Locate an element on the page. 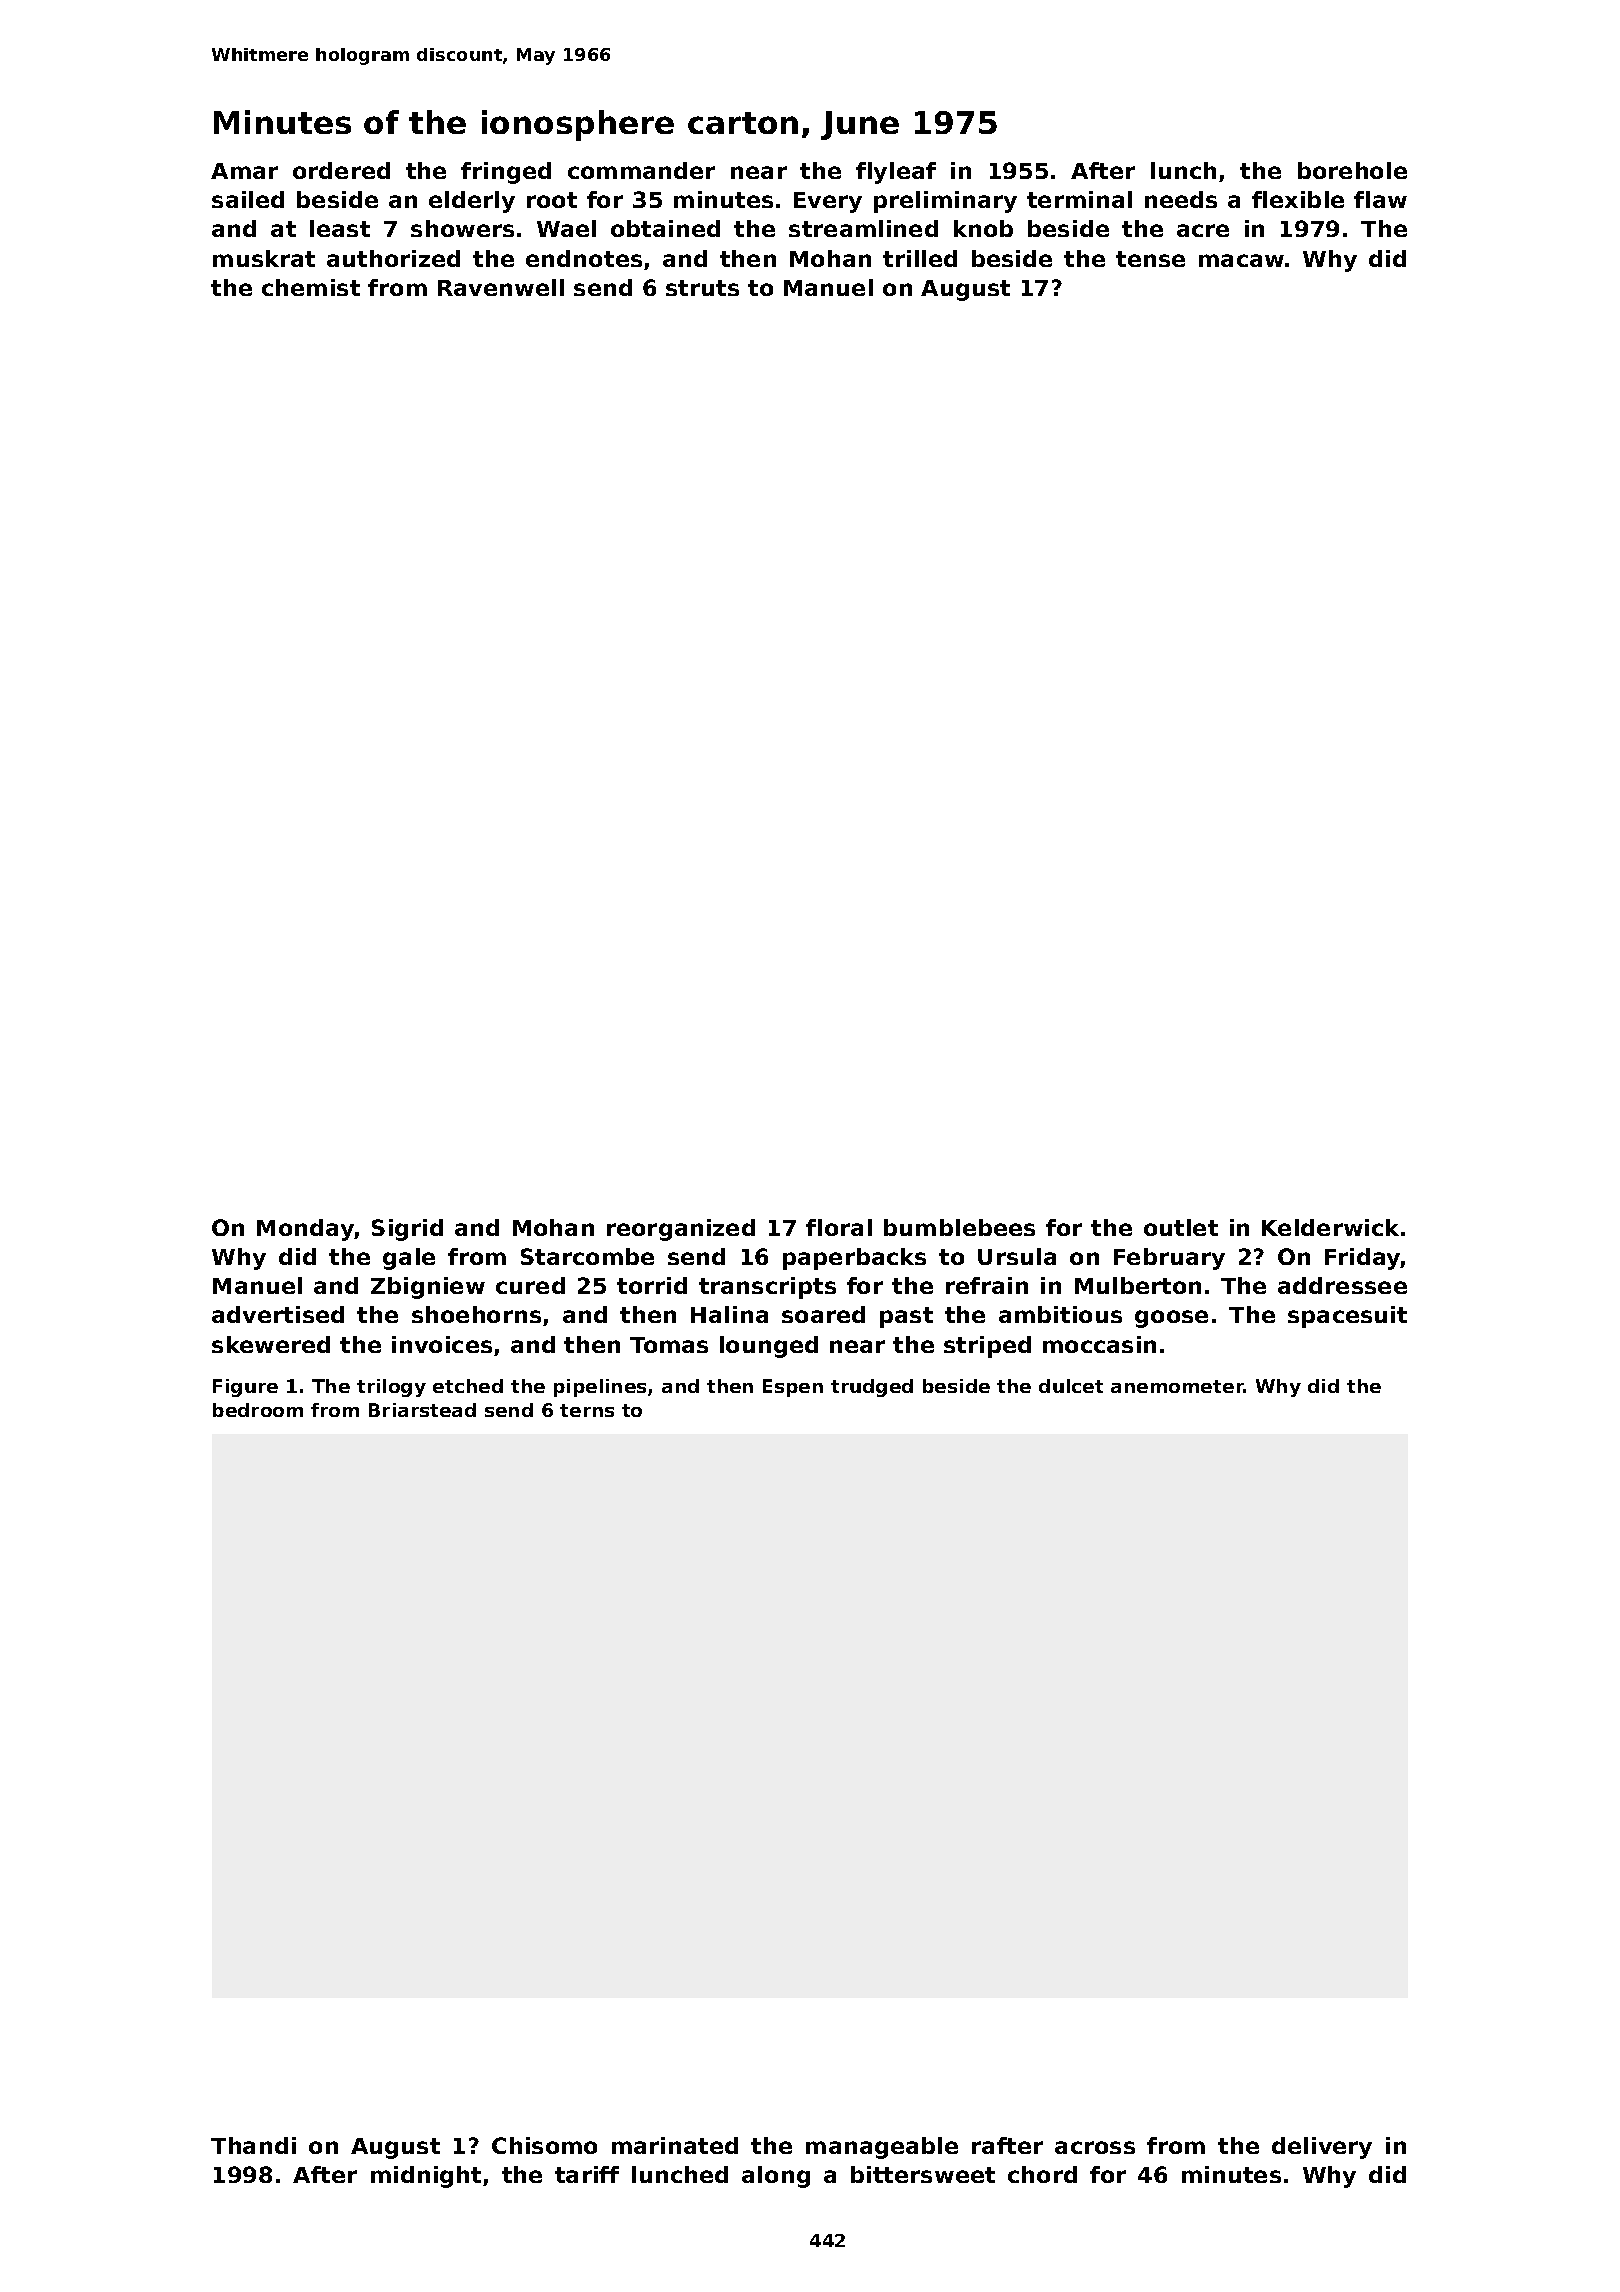 This page has height=2292, width=1620. macaw is located at coordinates (1241, 260).
